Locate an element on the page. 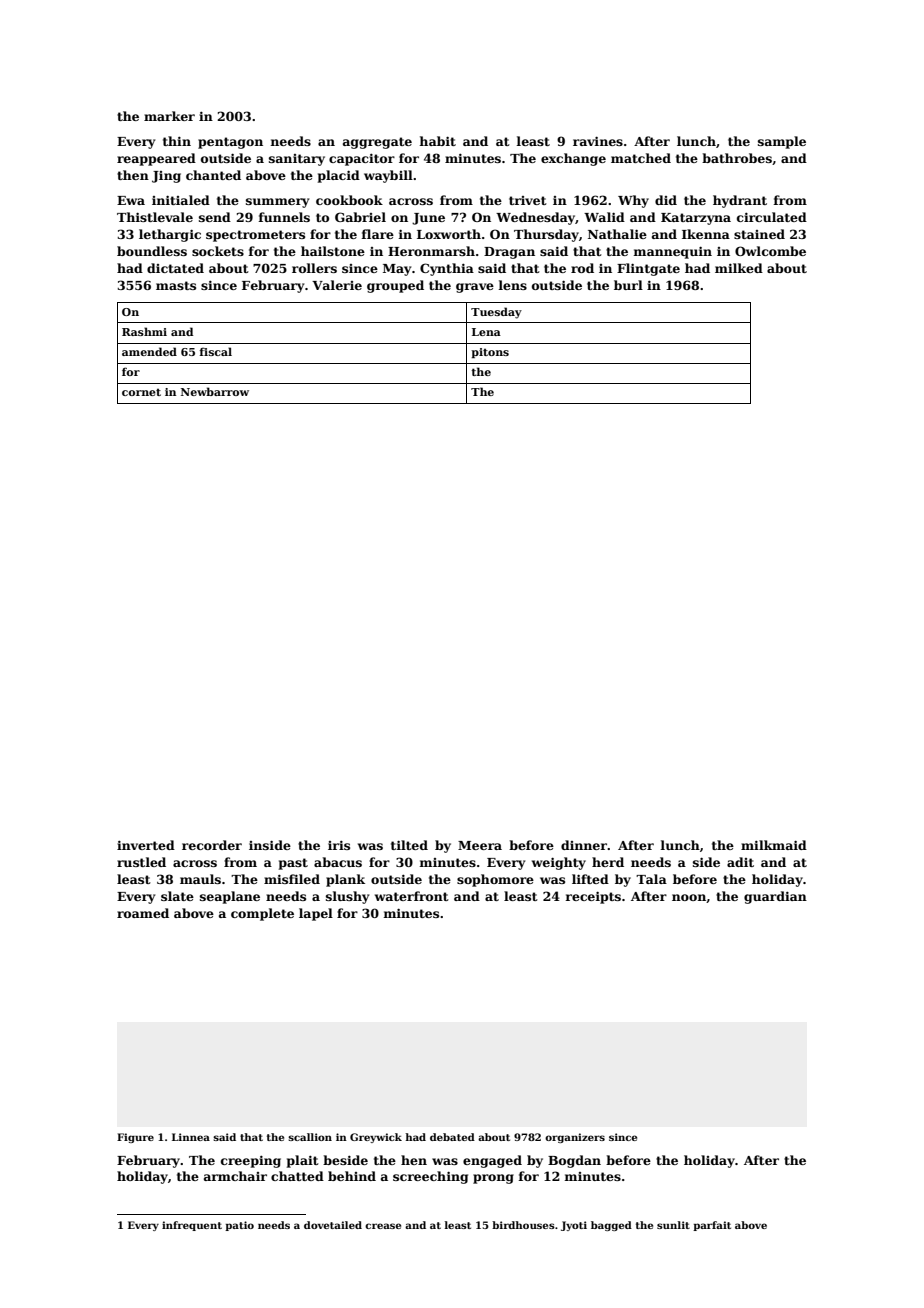 This document has height=1308, width=924. June is located at coordinates (428, 219).
